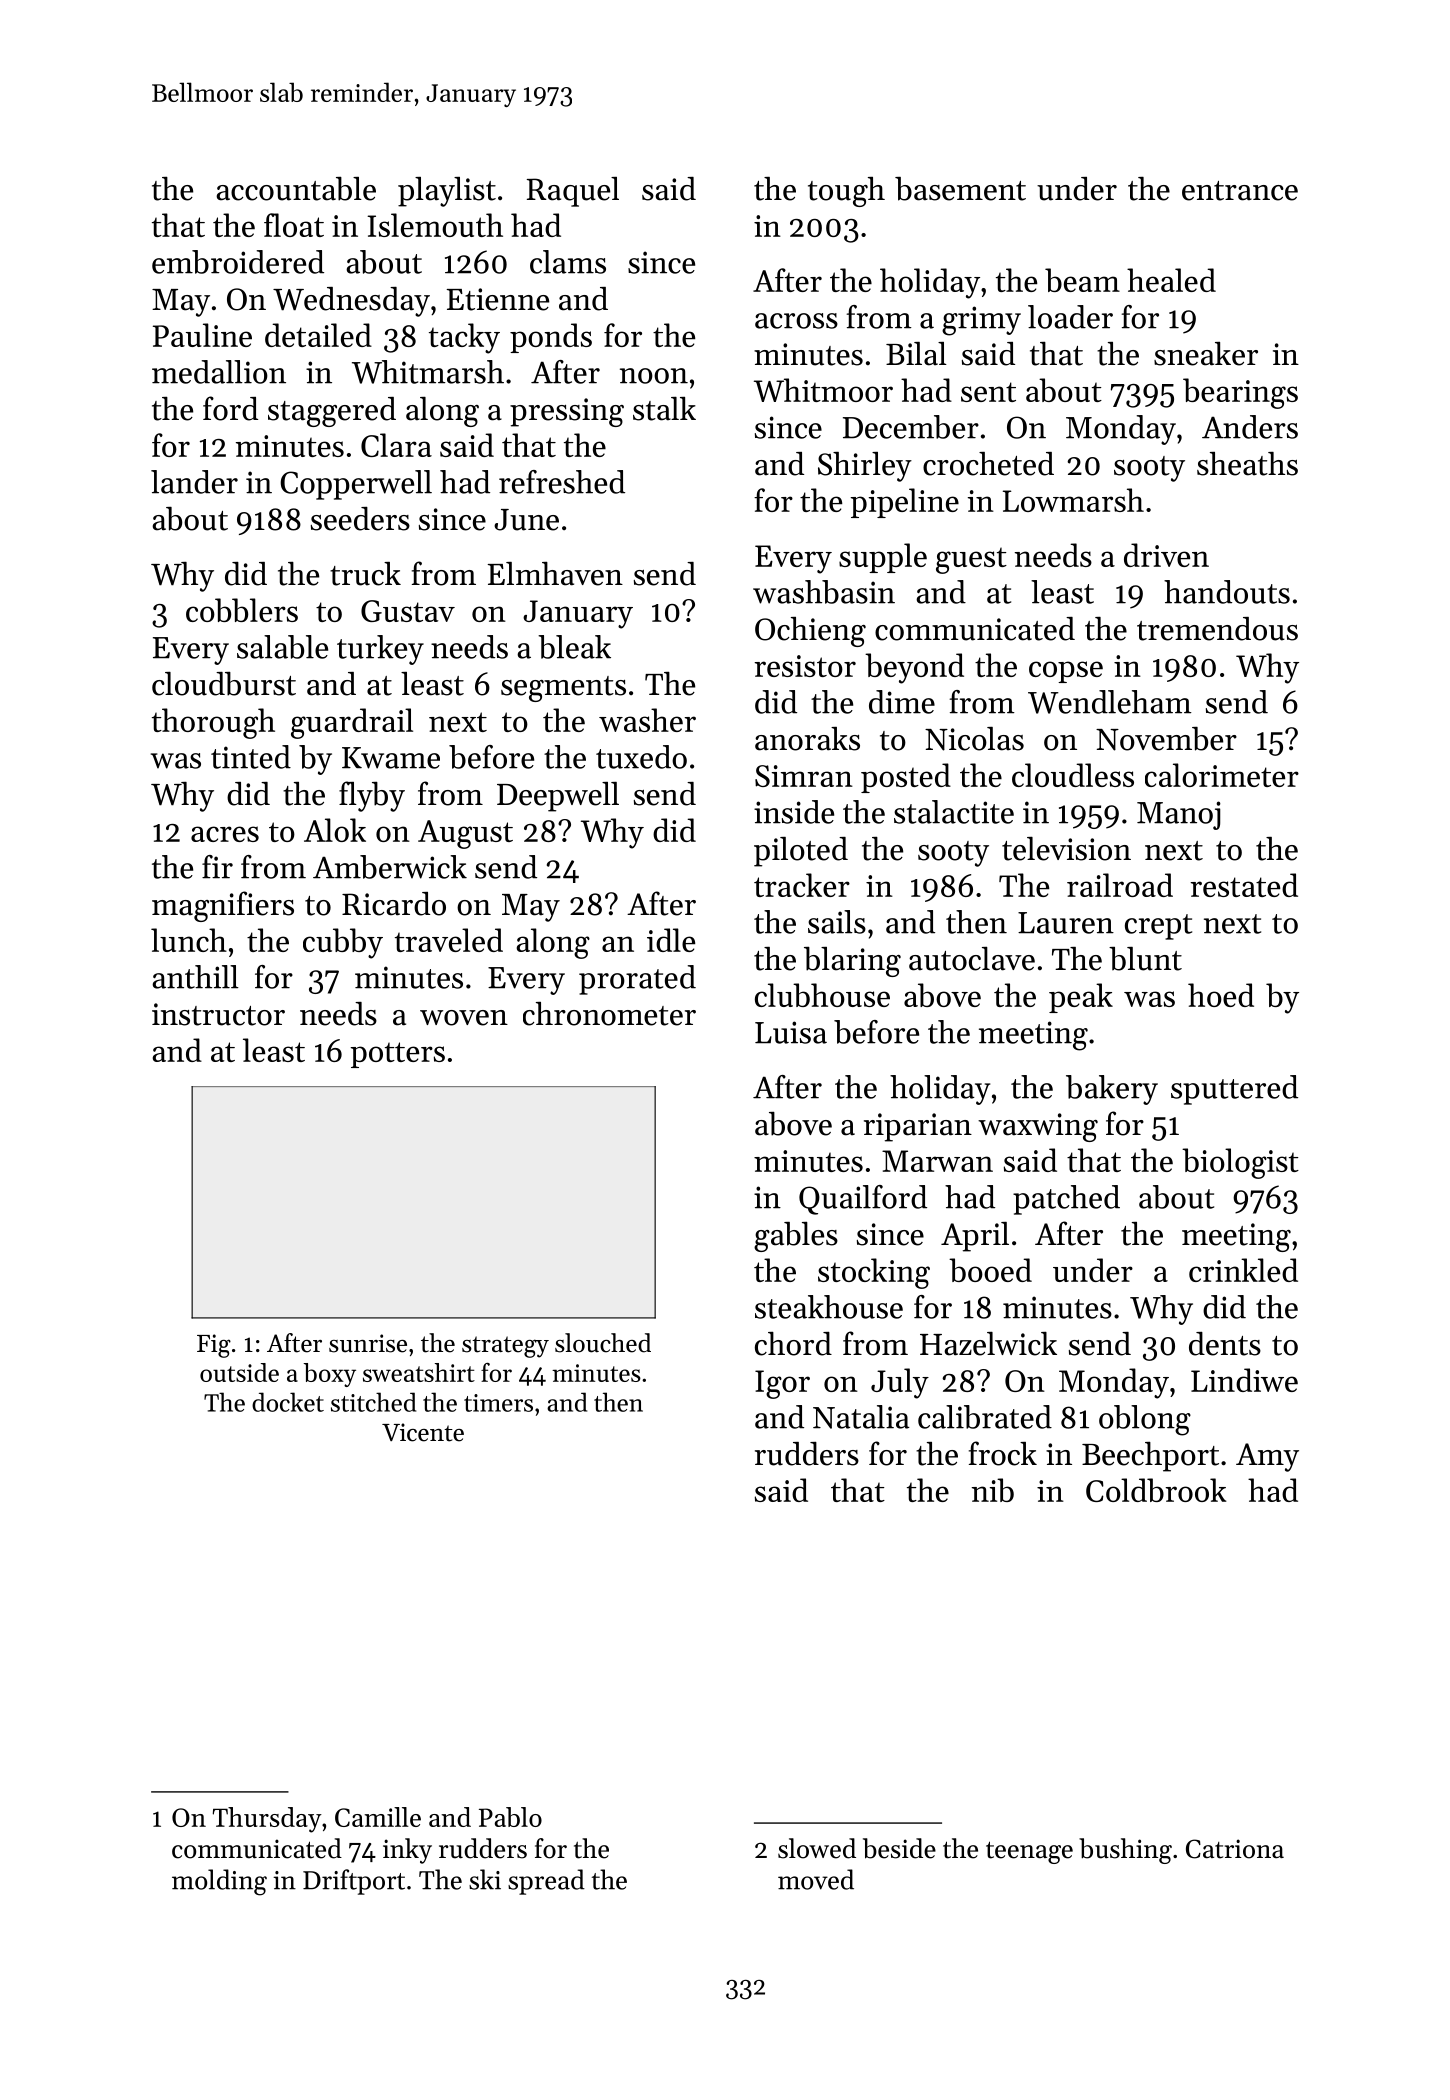 Image resolution: width=1450 pixels, height=2100 pixels. What do you see at coordinates (510, 1817) in the document?
I see `Pablo` at bounding box center [510, 1817].
